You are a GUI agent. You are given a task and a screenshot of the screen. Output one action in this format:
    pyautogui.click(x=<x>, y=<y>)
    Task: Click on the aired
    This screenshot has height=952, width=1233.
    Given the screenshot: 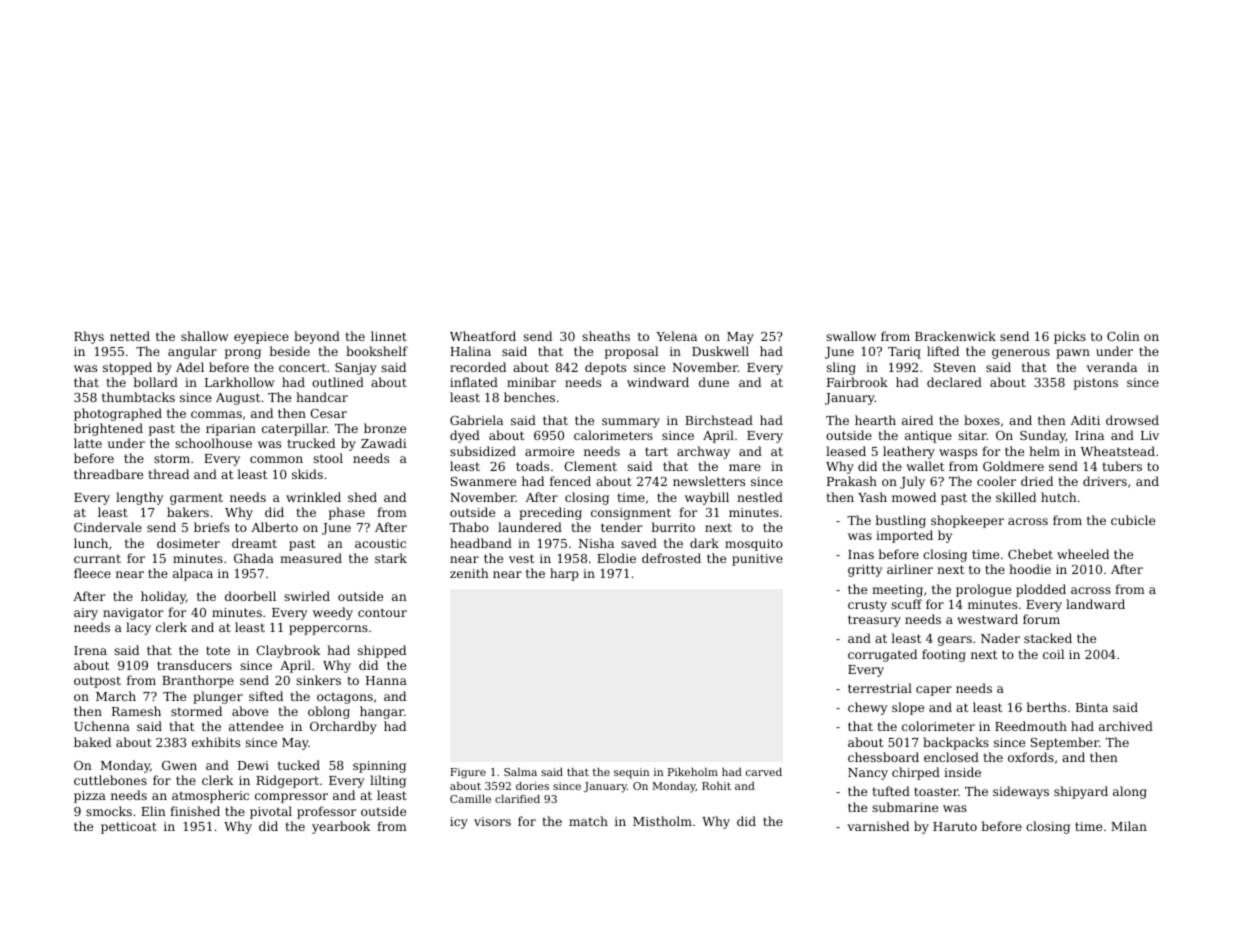 What is the action you would take?
    pyautogui.click(x=917, y=420)
